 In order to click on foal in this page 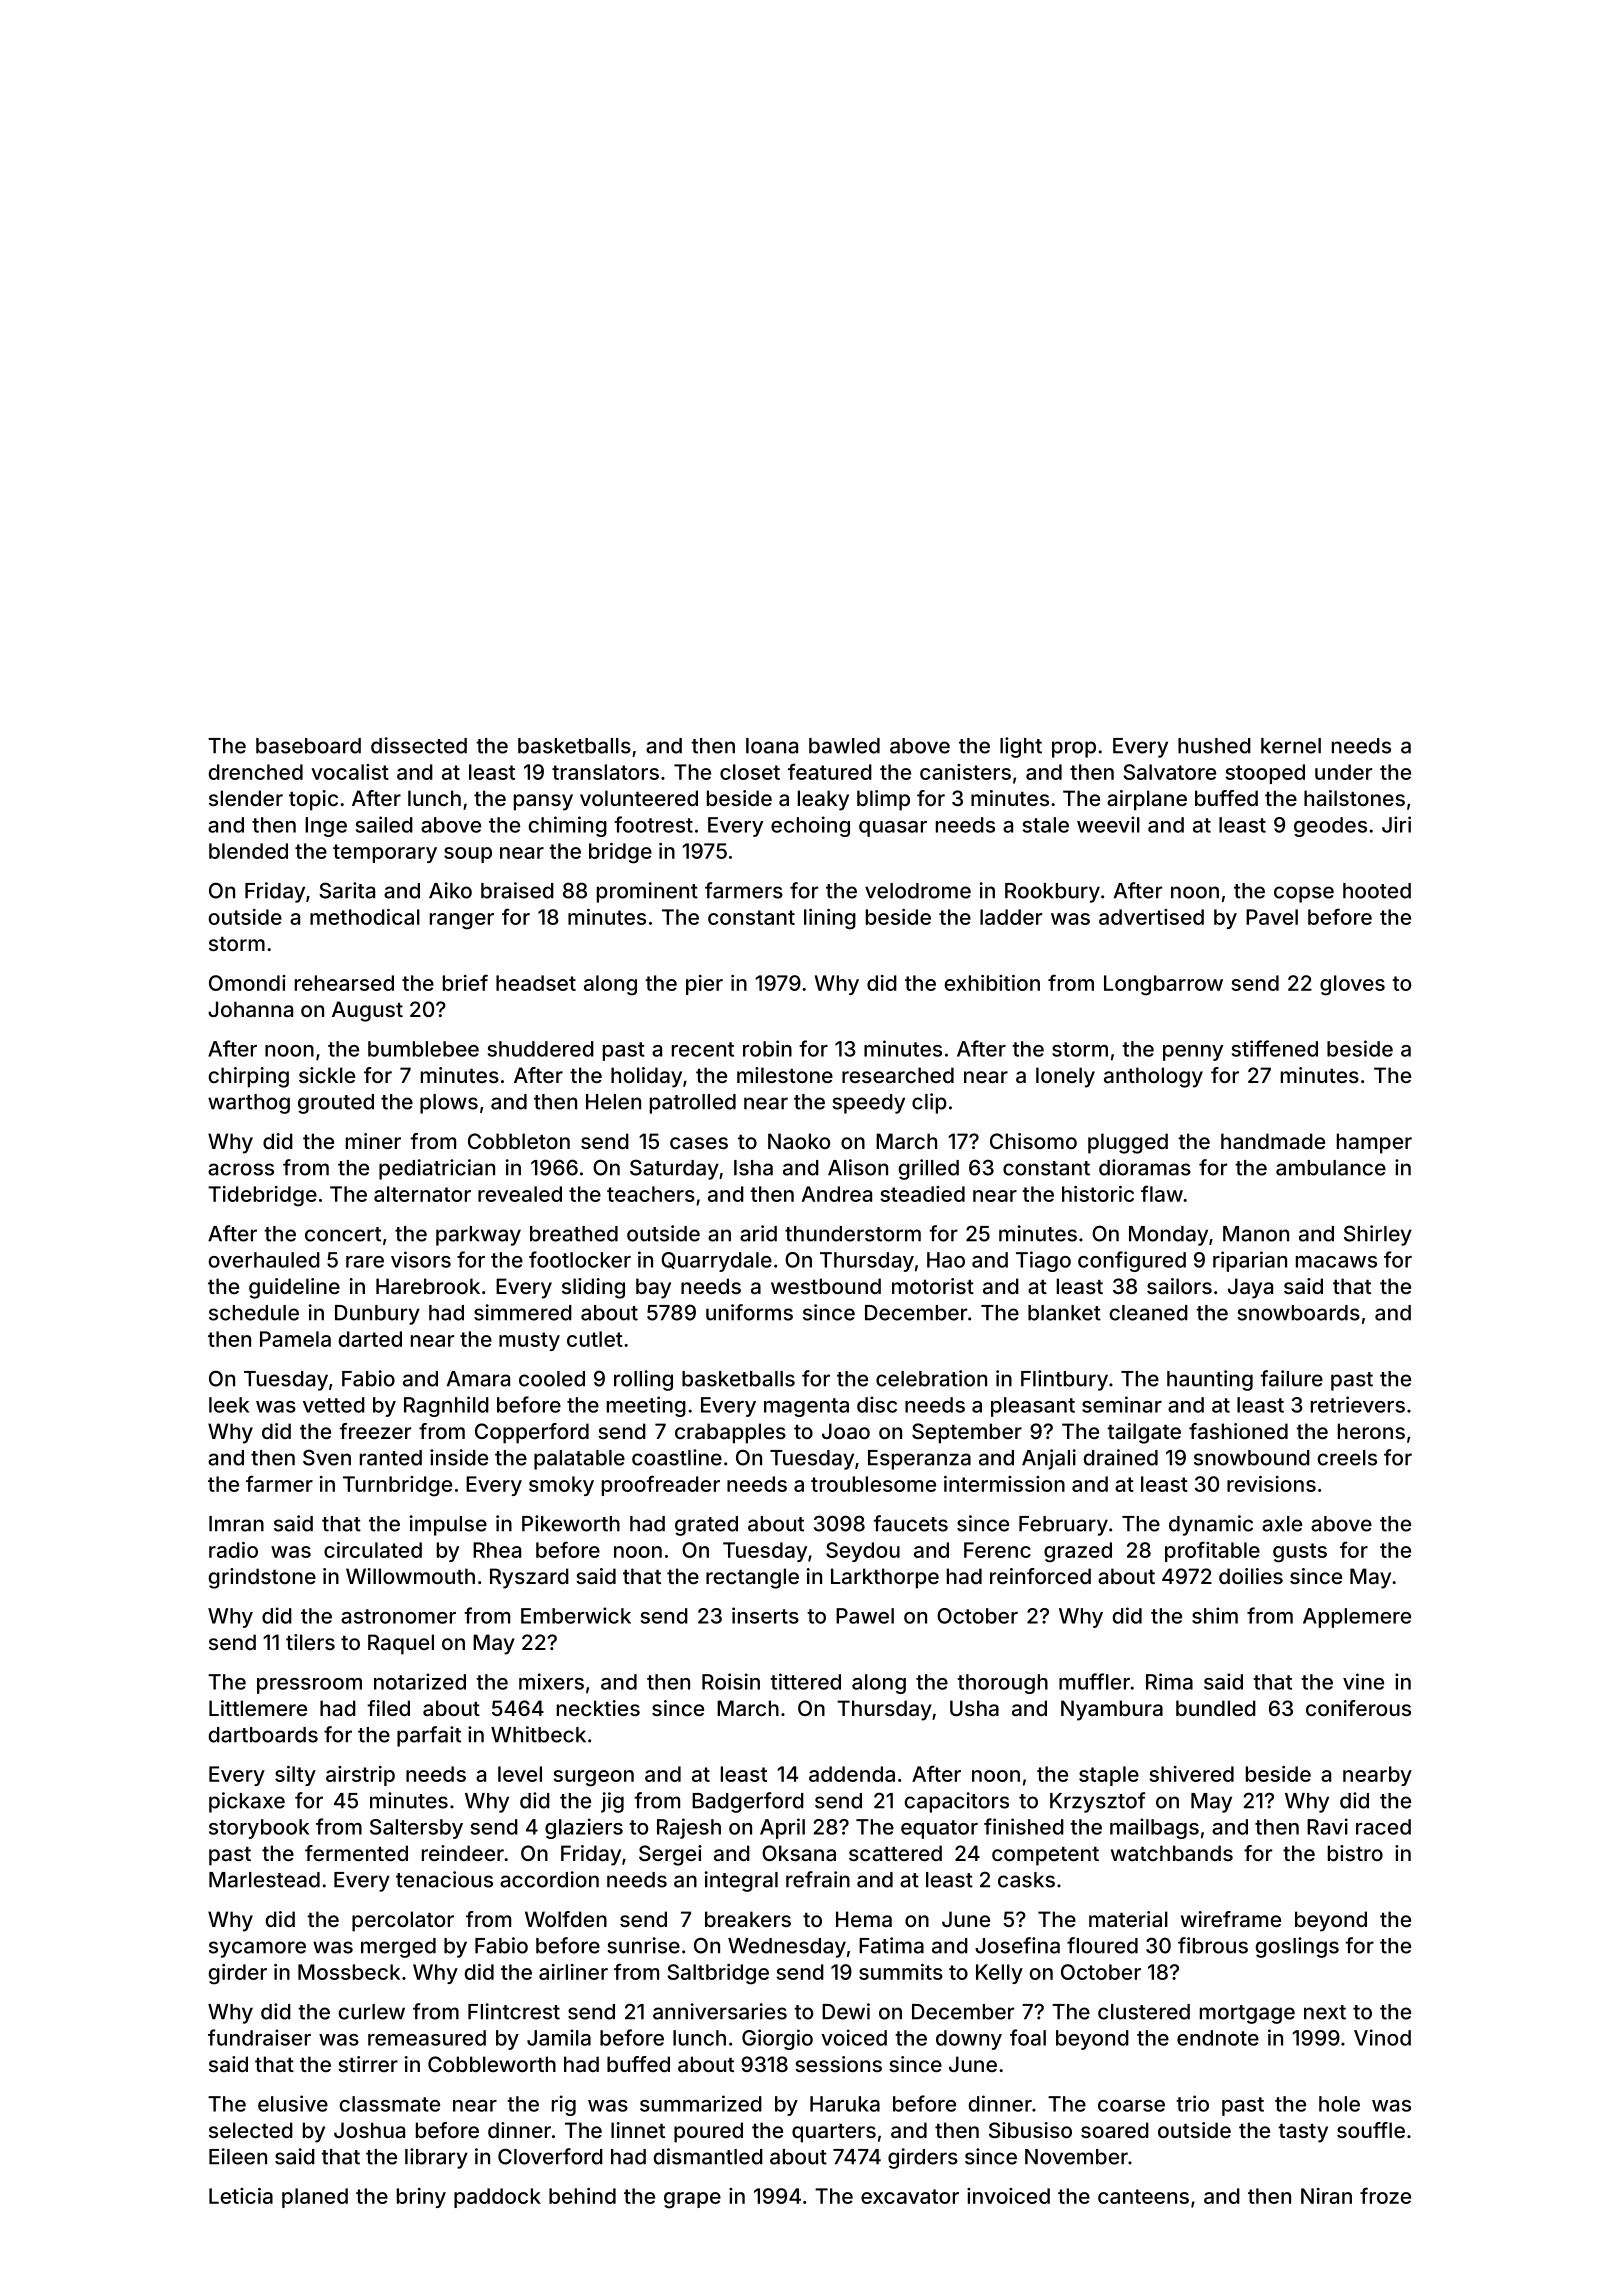, I will do `click(1028, 2037)`.
